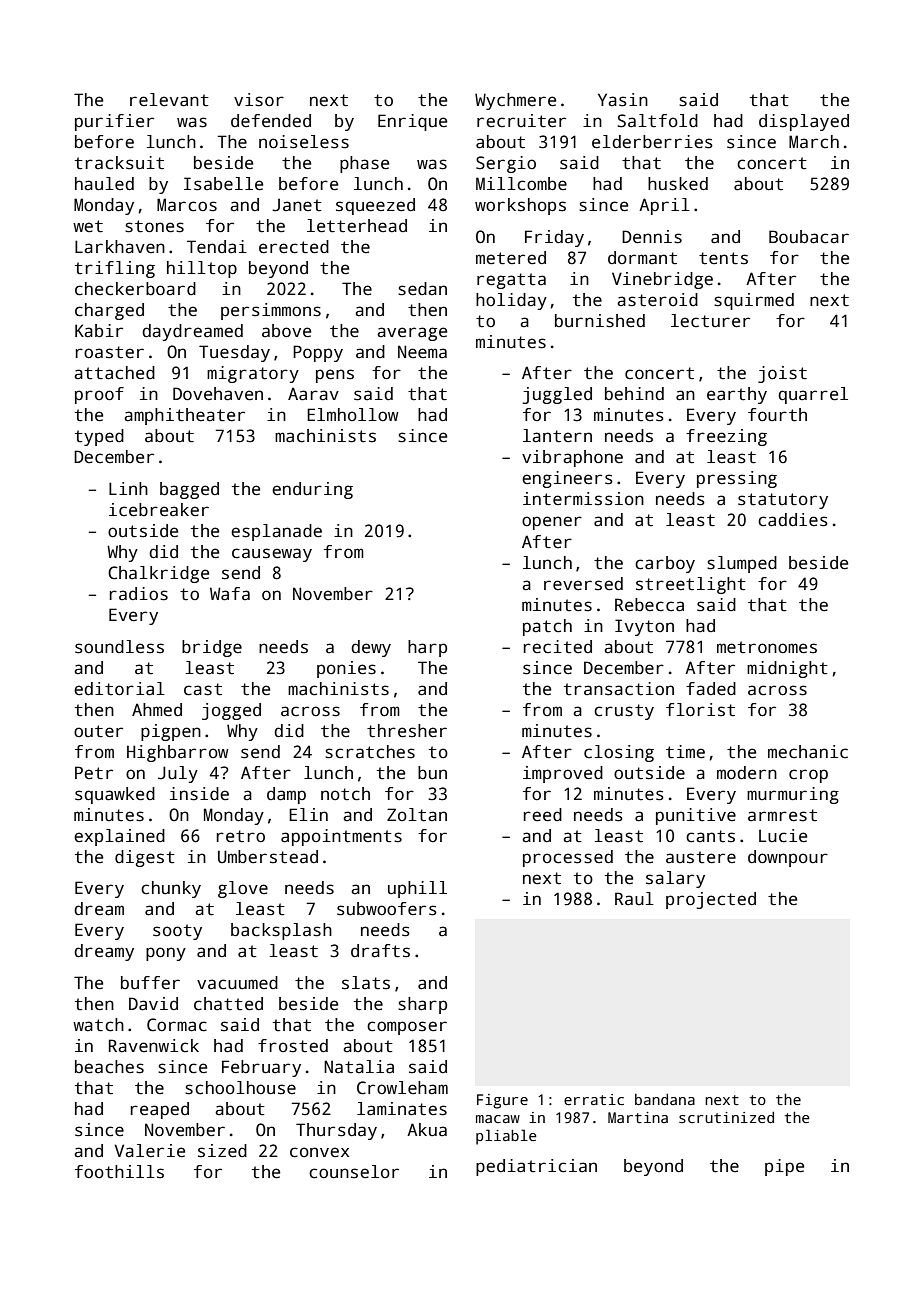  What do you see at coordinates (145, 858) in the screenshot?
I see `digest` at bounding box center [145, 858].
